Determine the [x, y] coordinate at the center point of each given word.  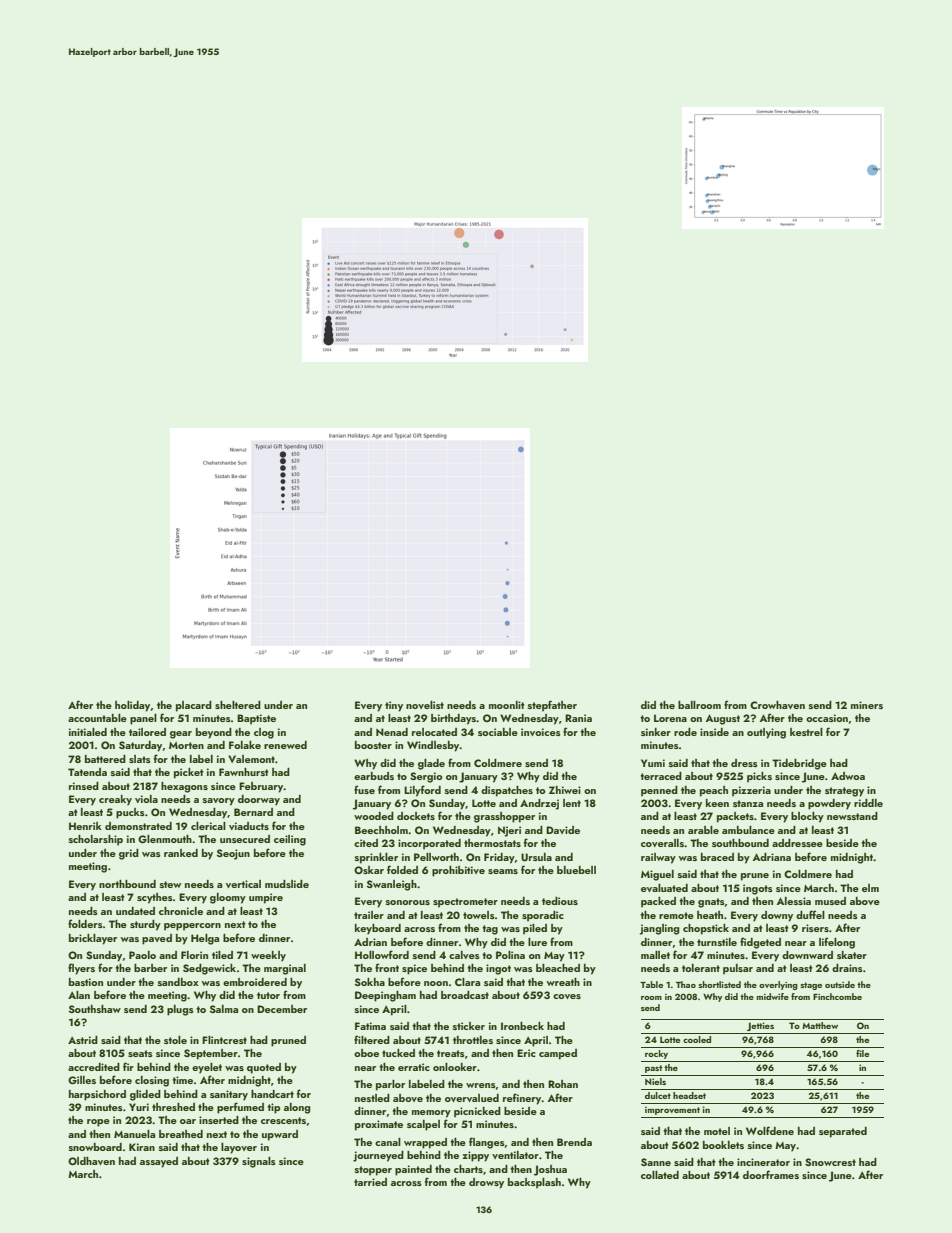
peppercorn [192, 927]
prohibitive [458, 871]
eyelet [207, 1068]
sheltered [238, 705]
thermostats [492, 843]
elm [870, 888]
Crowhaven [777, 705]
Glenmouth [165, 839]
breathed [181, 1134]
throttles [473, 1040]
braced [717, 857]
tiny [394, 706]
